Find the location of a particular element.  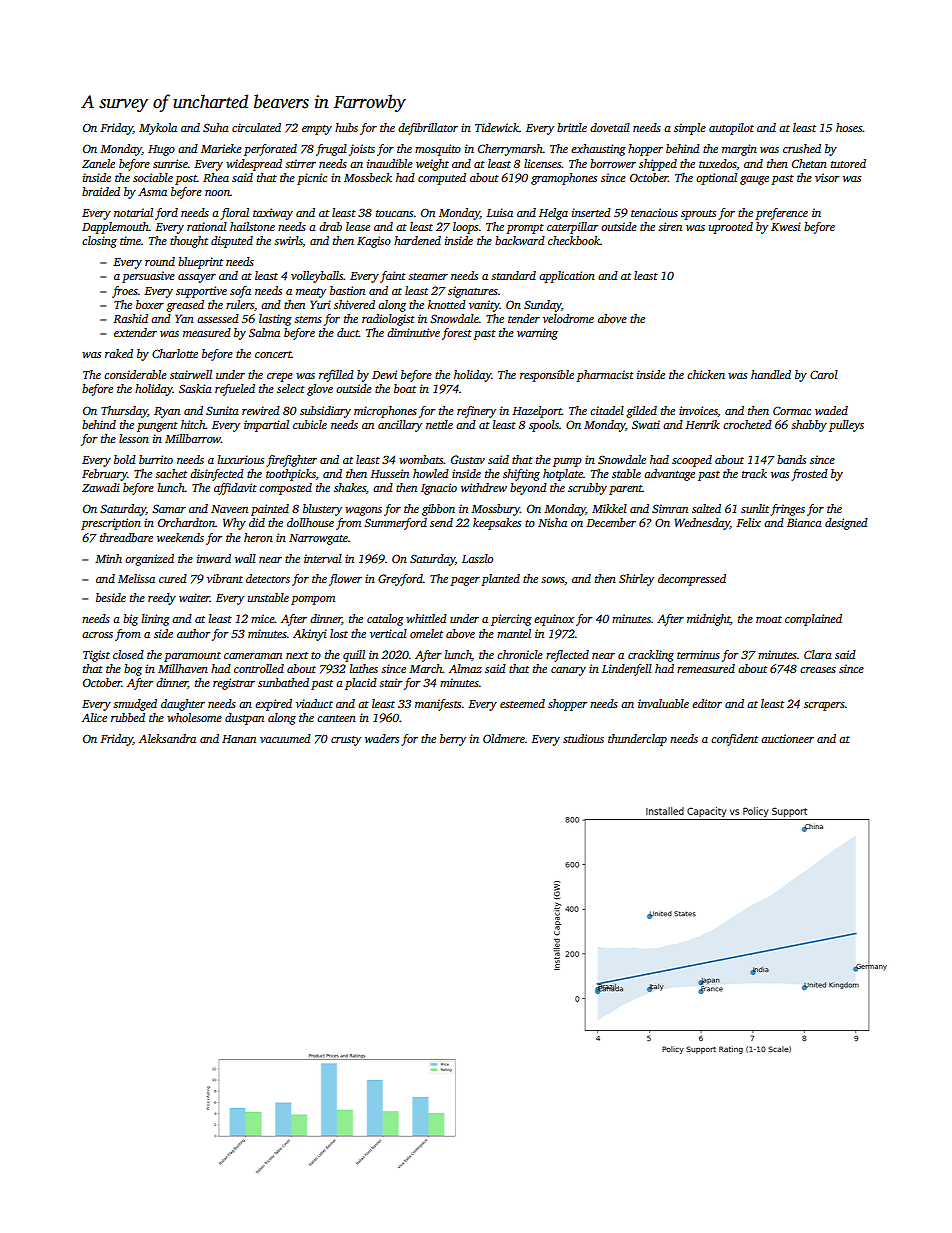

Kwesi is located at coordinates (786, 226).
